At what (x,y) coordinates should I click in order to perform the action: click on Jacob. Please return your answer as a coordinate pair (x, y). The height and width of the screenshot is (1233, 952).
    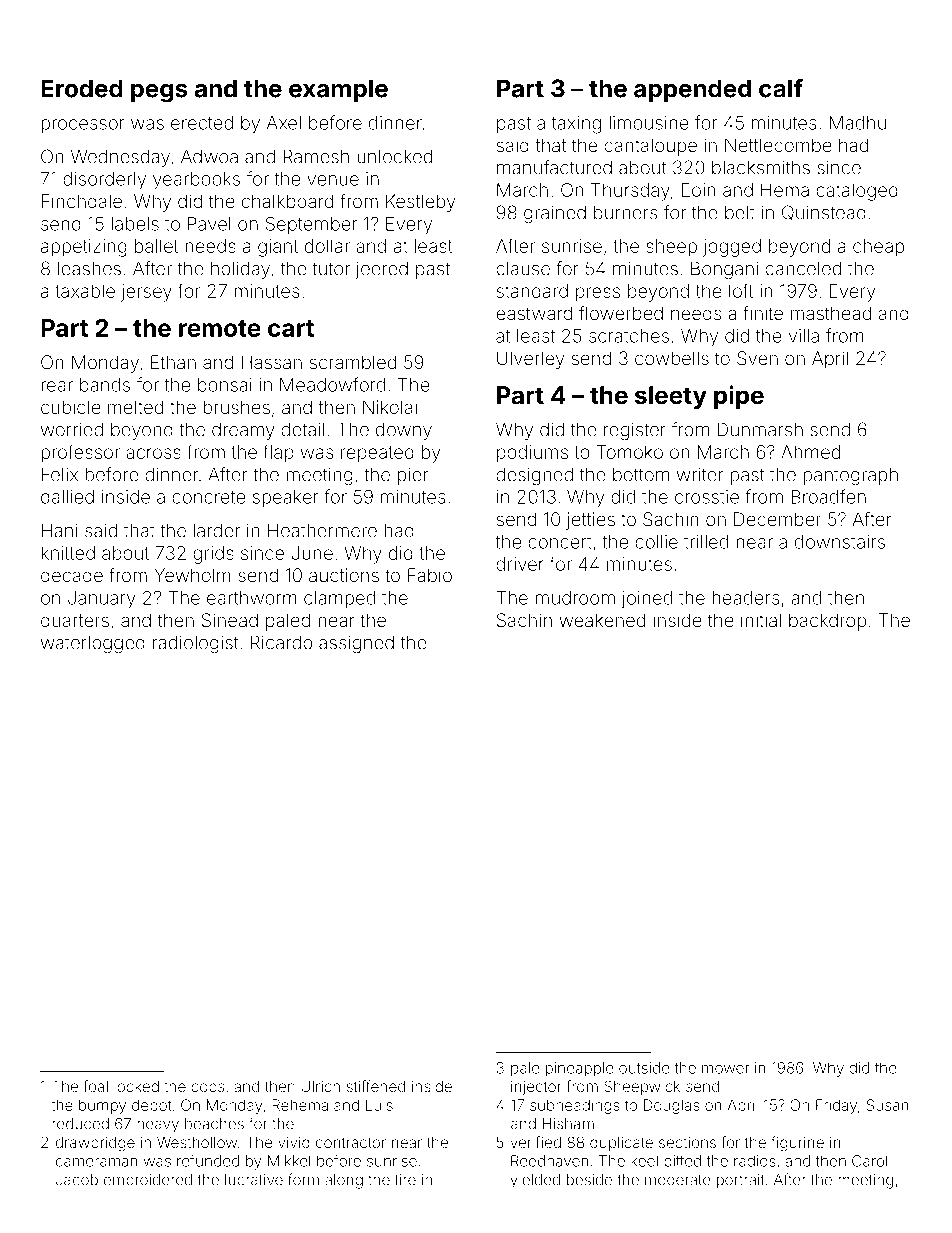
    Looking at the image, I should click on (77, 1180).
